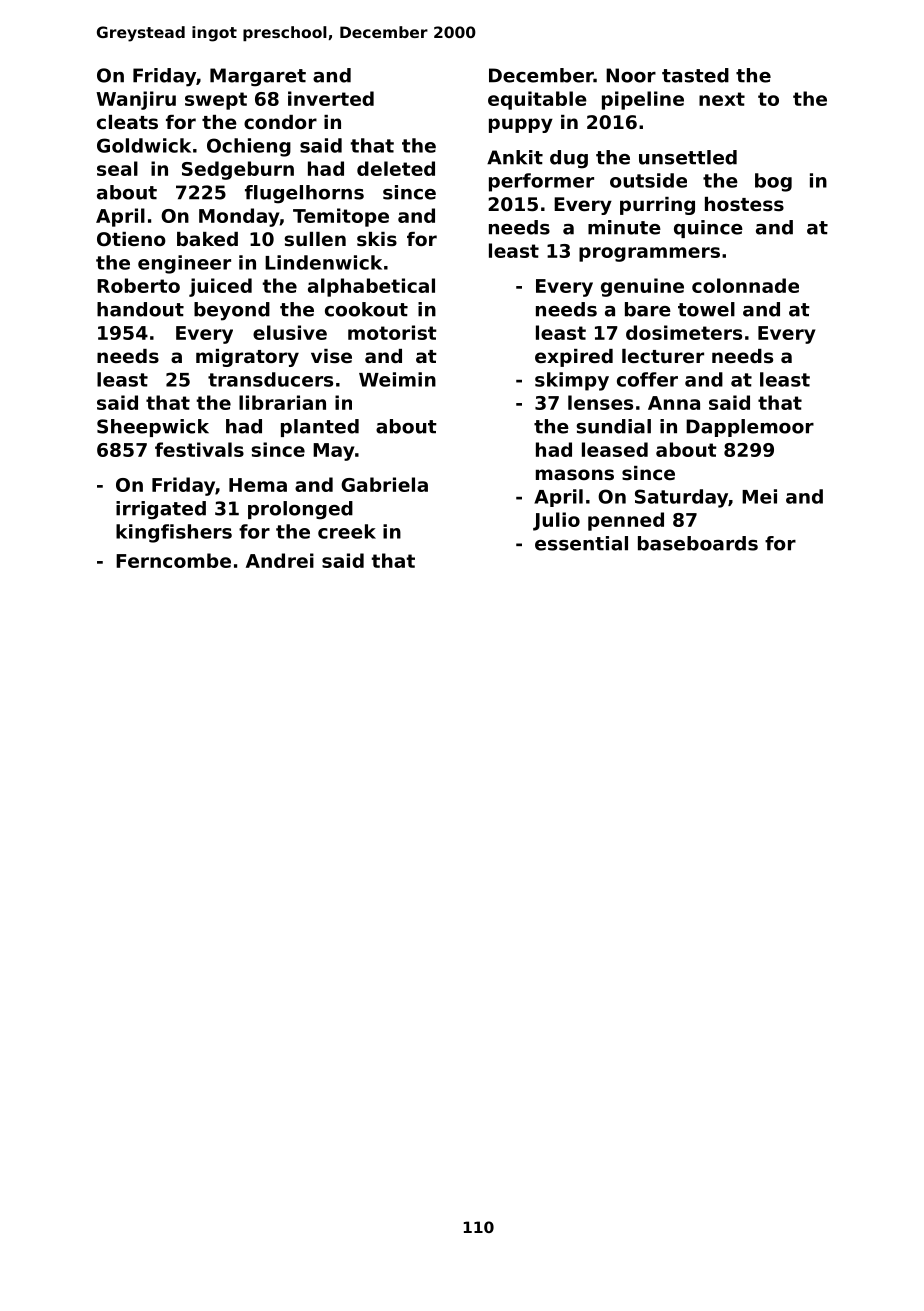  I want to click on minute, so click(624, 227).
